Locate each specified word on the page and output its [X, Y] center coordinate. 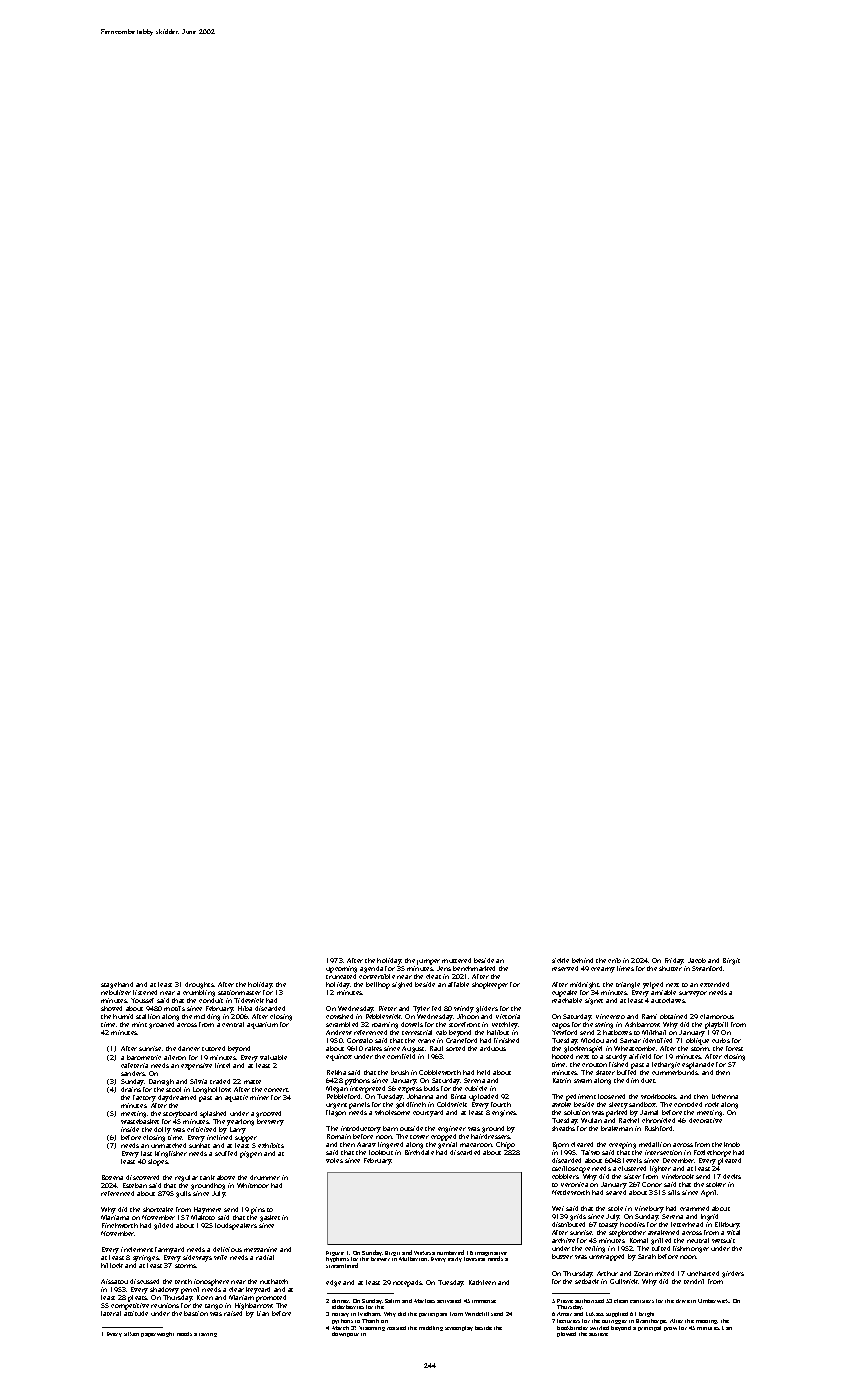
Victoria [508, 1016]
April [709, 1193]
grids [578, 1217]
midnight [585, 985]
